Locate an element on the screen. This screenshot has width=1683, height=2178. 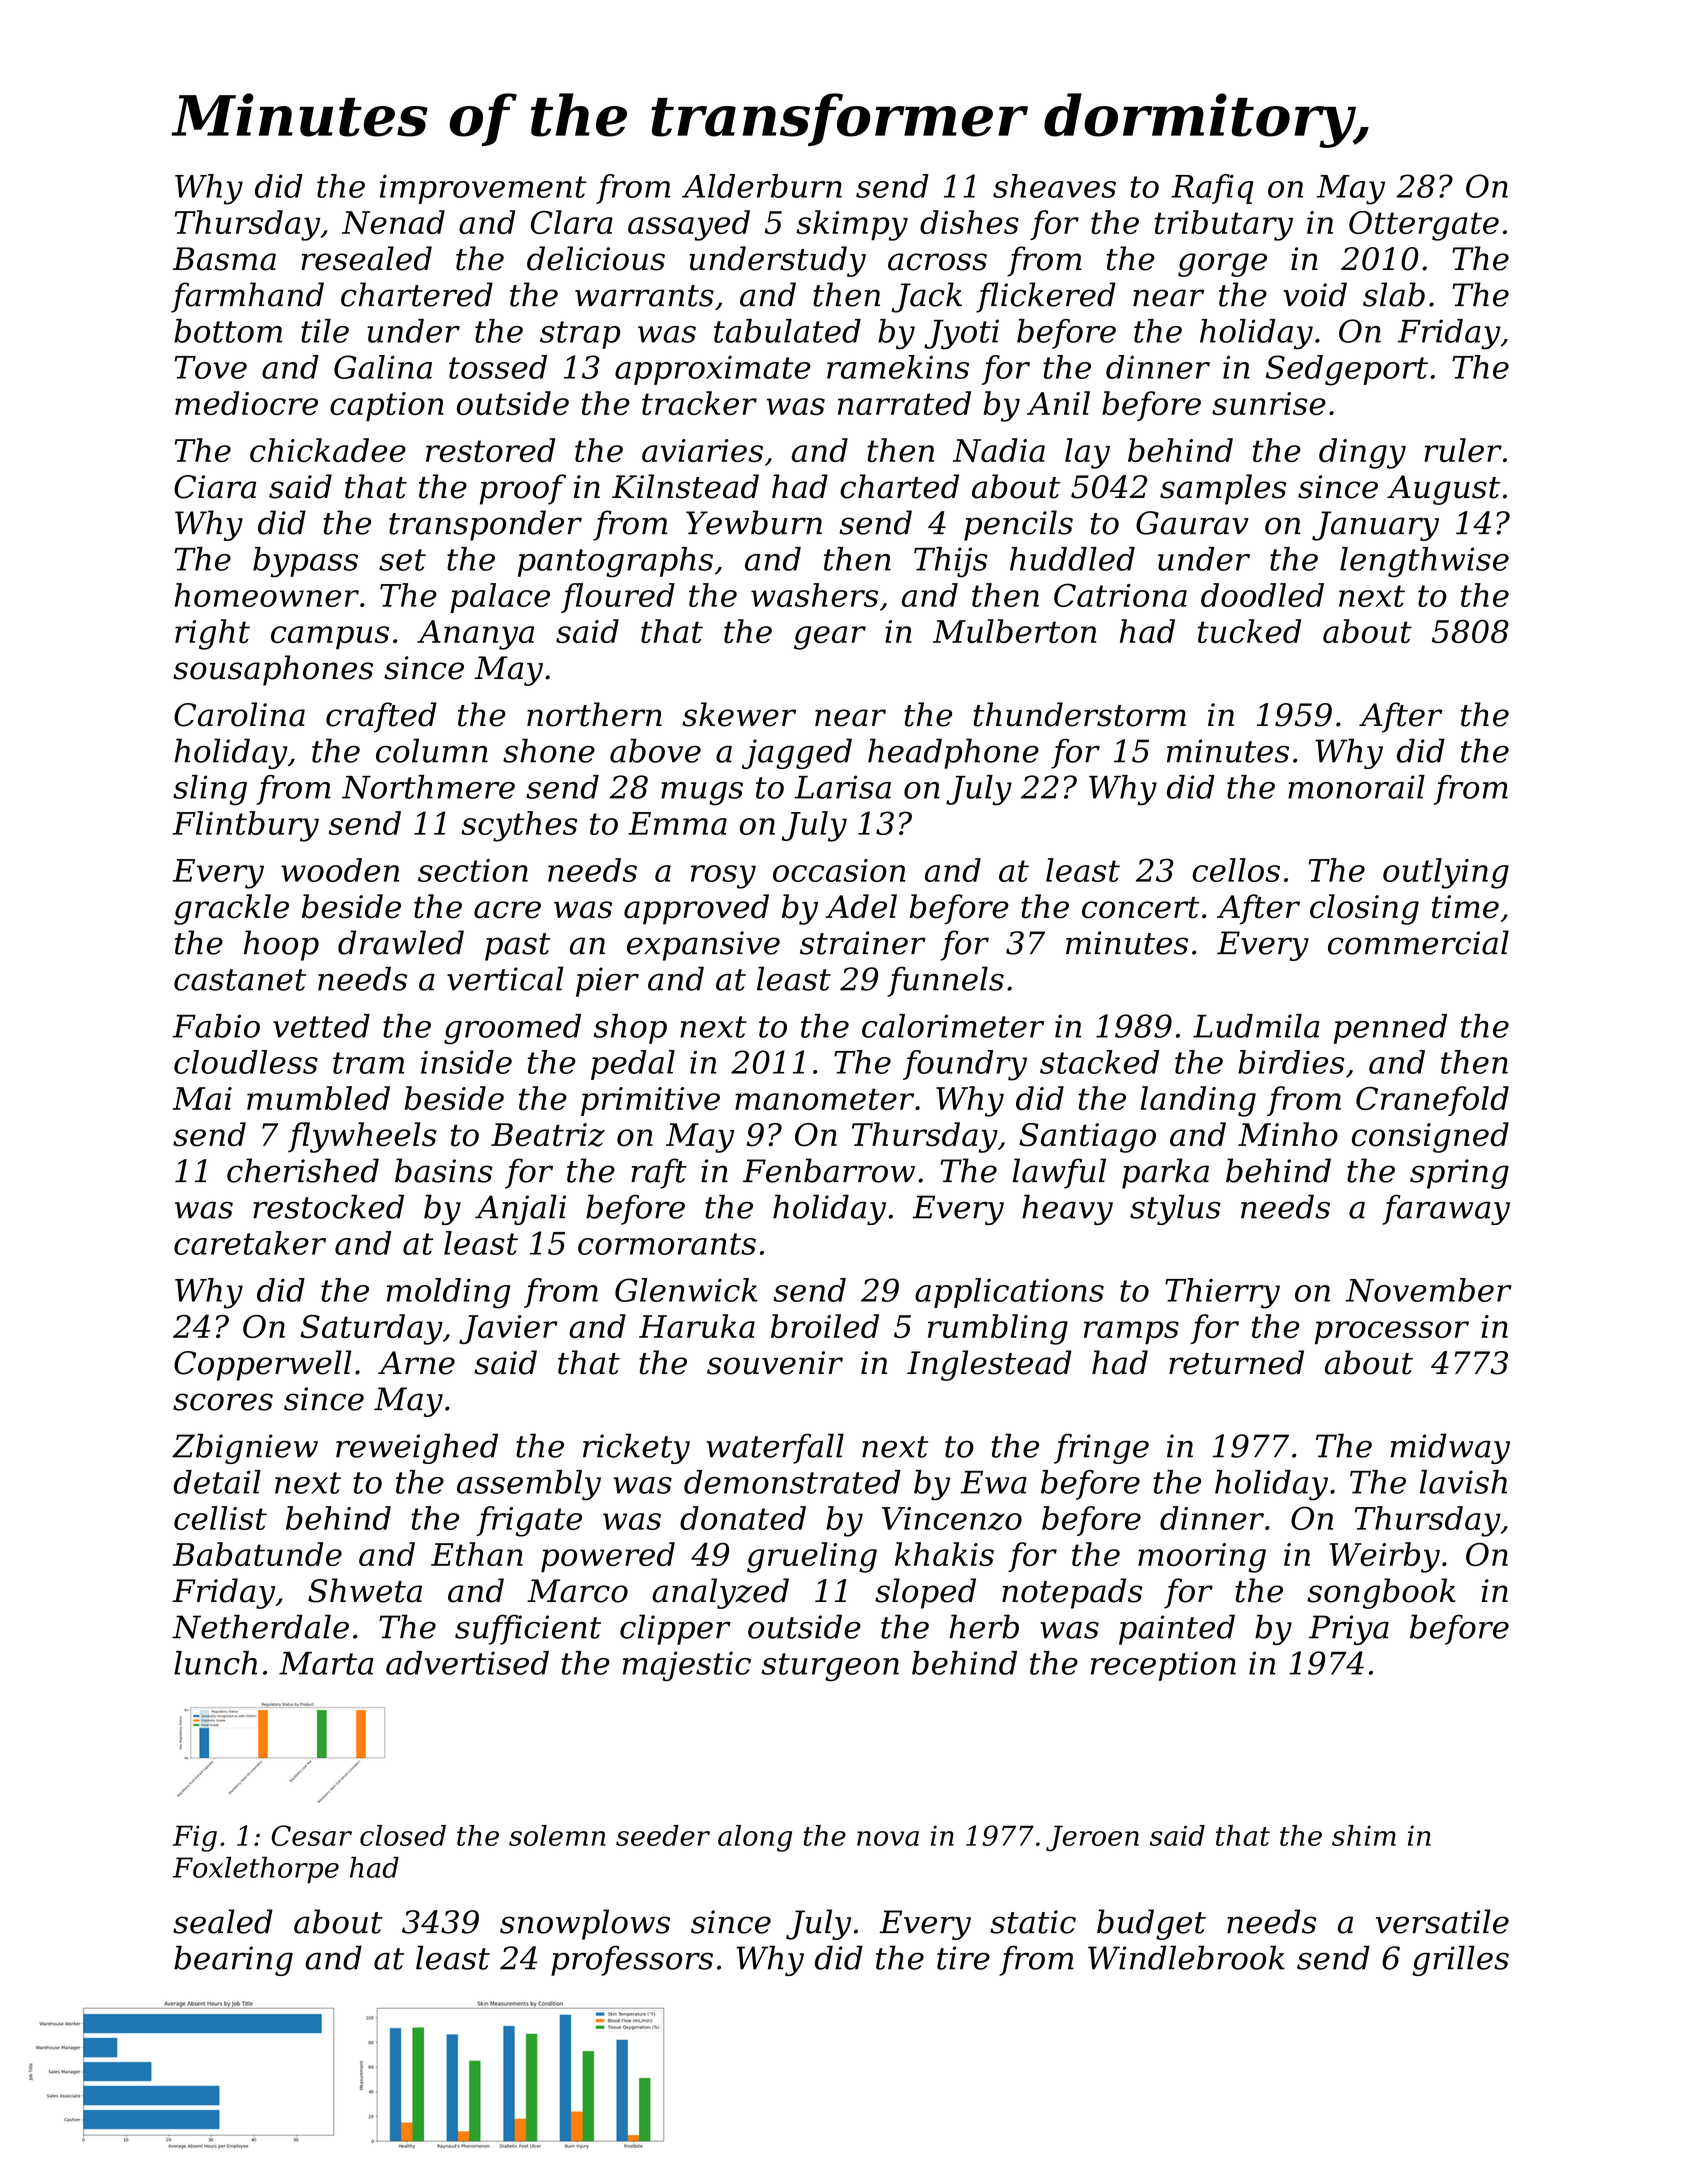
grilles is located at coordinates (1460, 1960).
